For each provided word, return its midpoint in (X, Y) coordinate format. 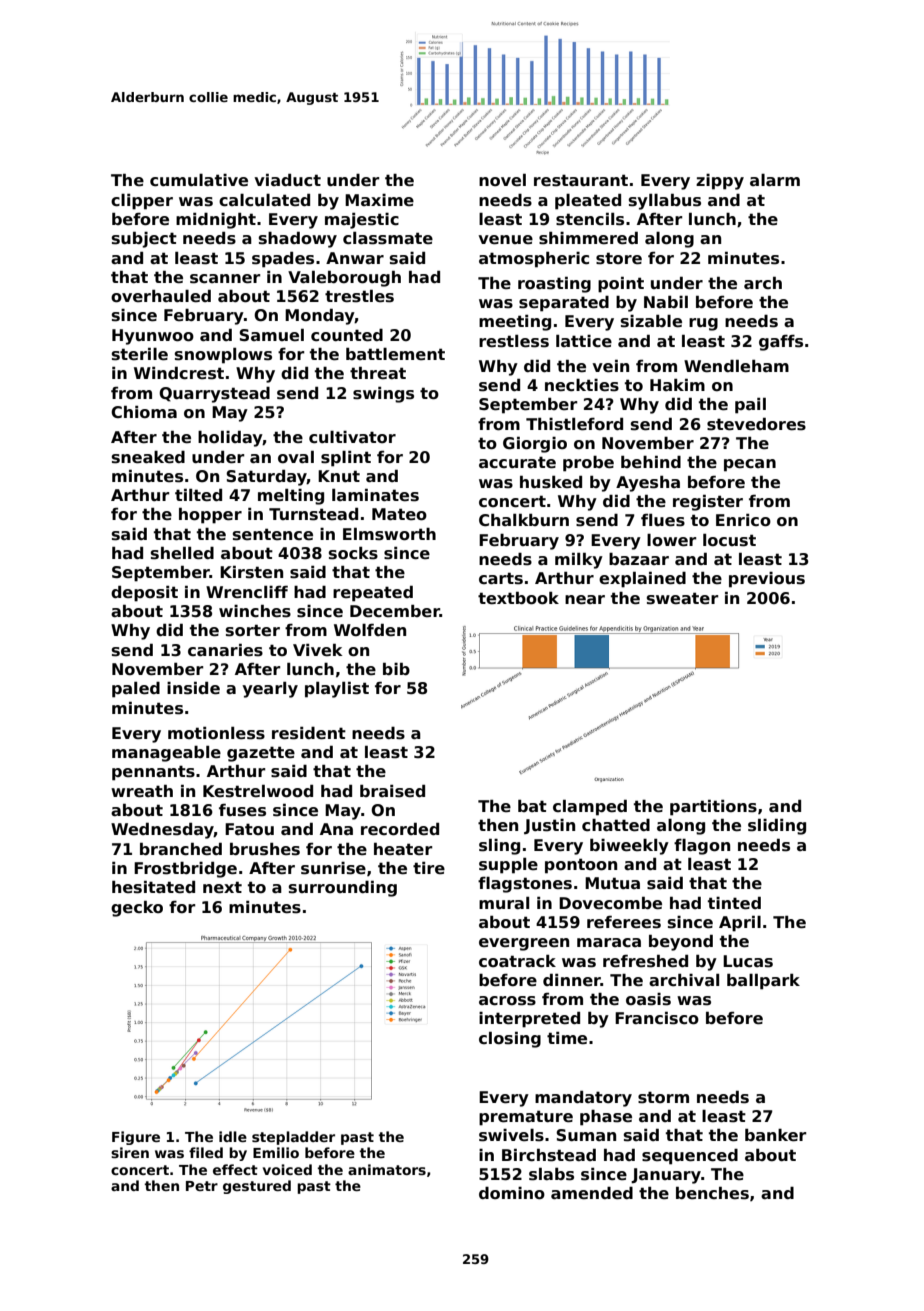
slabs (551, 1174)
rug (703, 324)
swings (383, 395)
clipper (142, 202)
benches (712, 1193)
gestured (257, 1187)
